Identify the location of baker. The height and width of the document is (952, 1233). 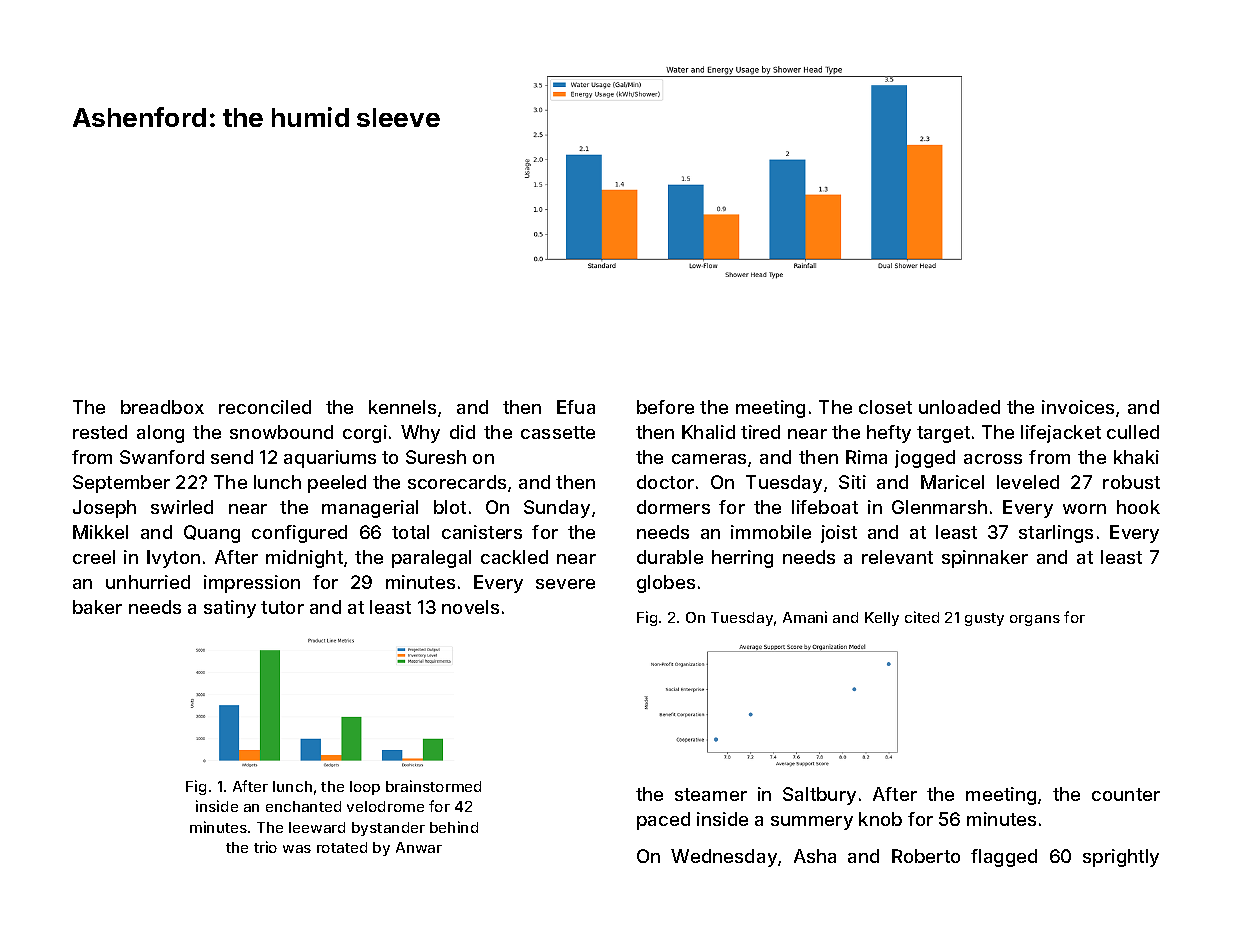
(97, 607).
